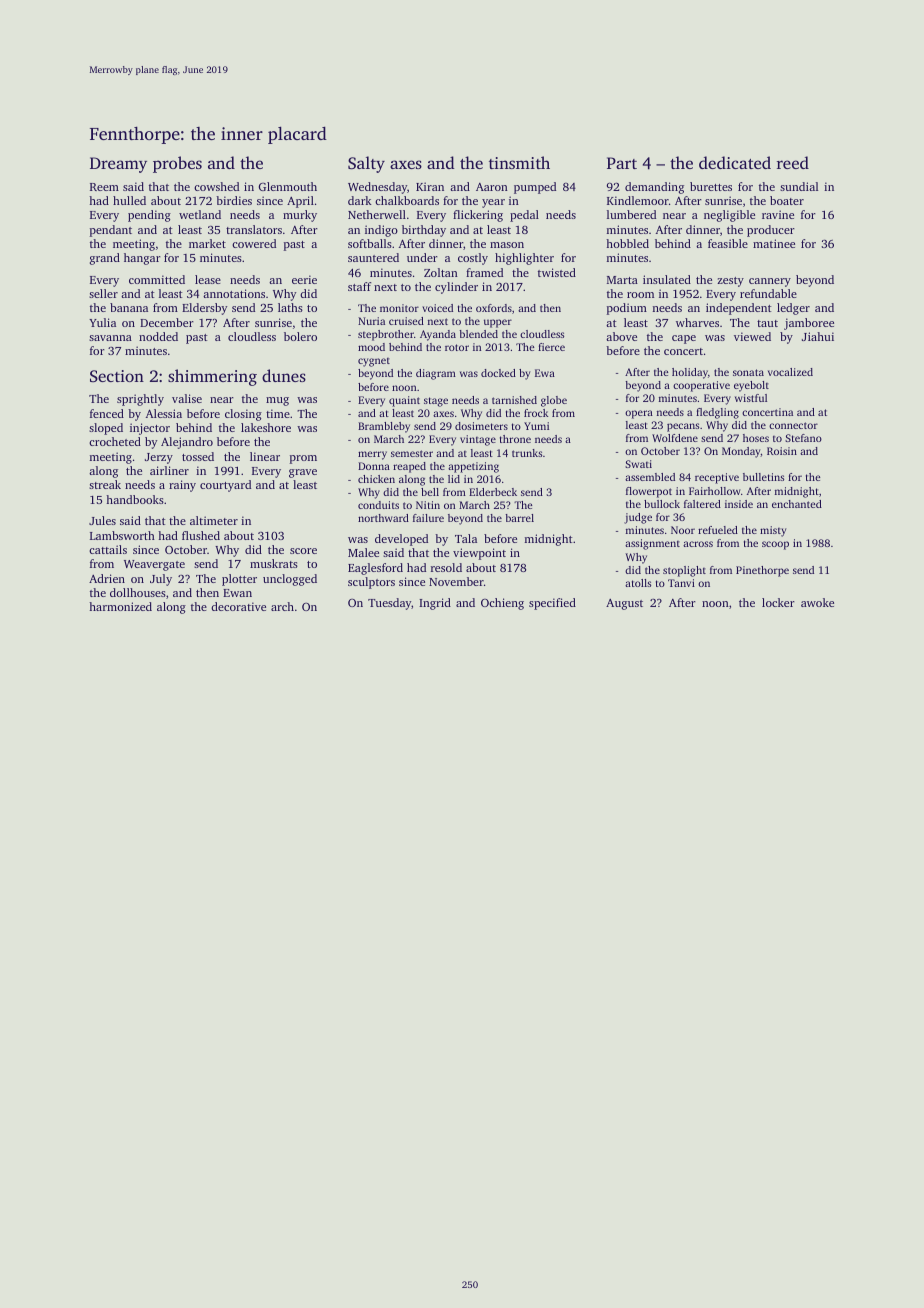  I want to click on specified, so click(552, 604).
